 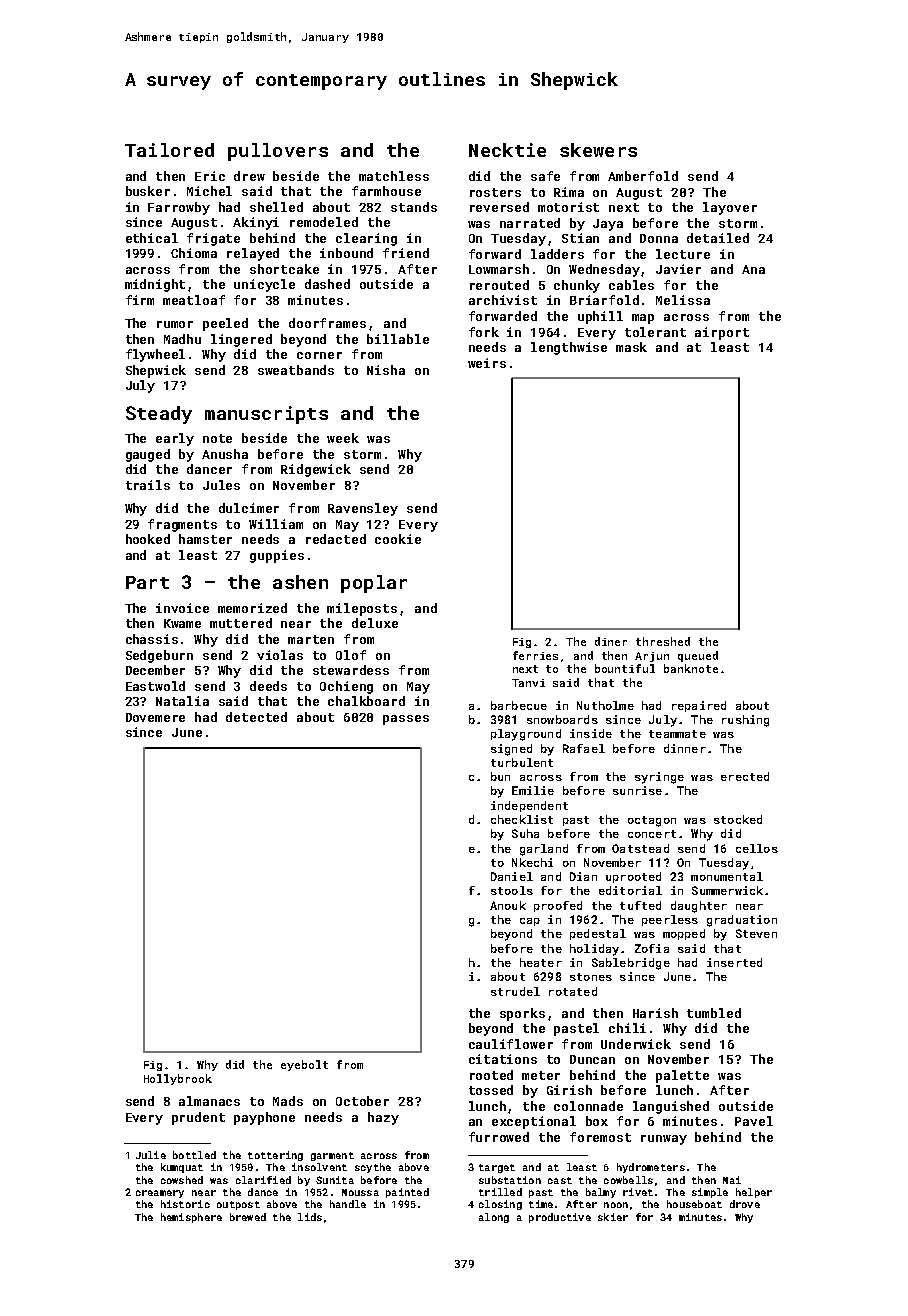 I want to click on Hollybrook, so click(x=178, y=1079).
